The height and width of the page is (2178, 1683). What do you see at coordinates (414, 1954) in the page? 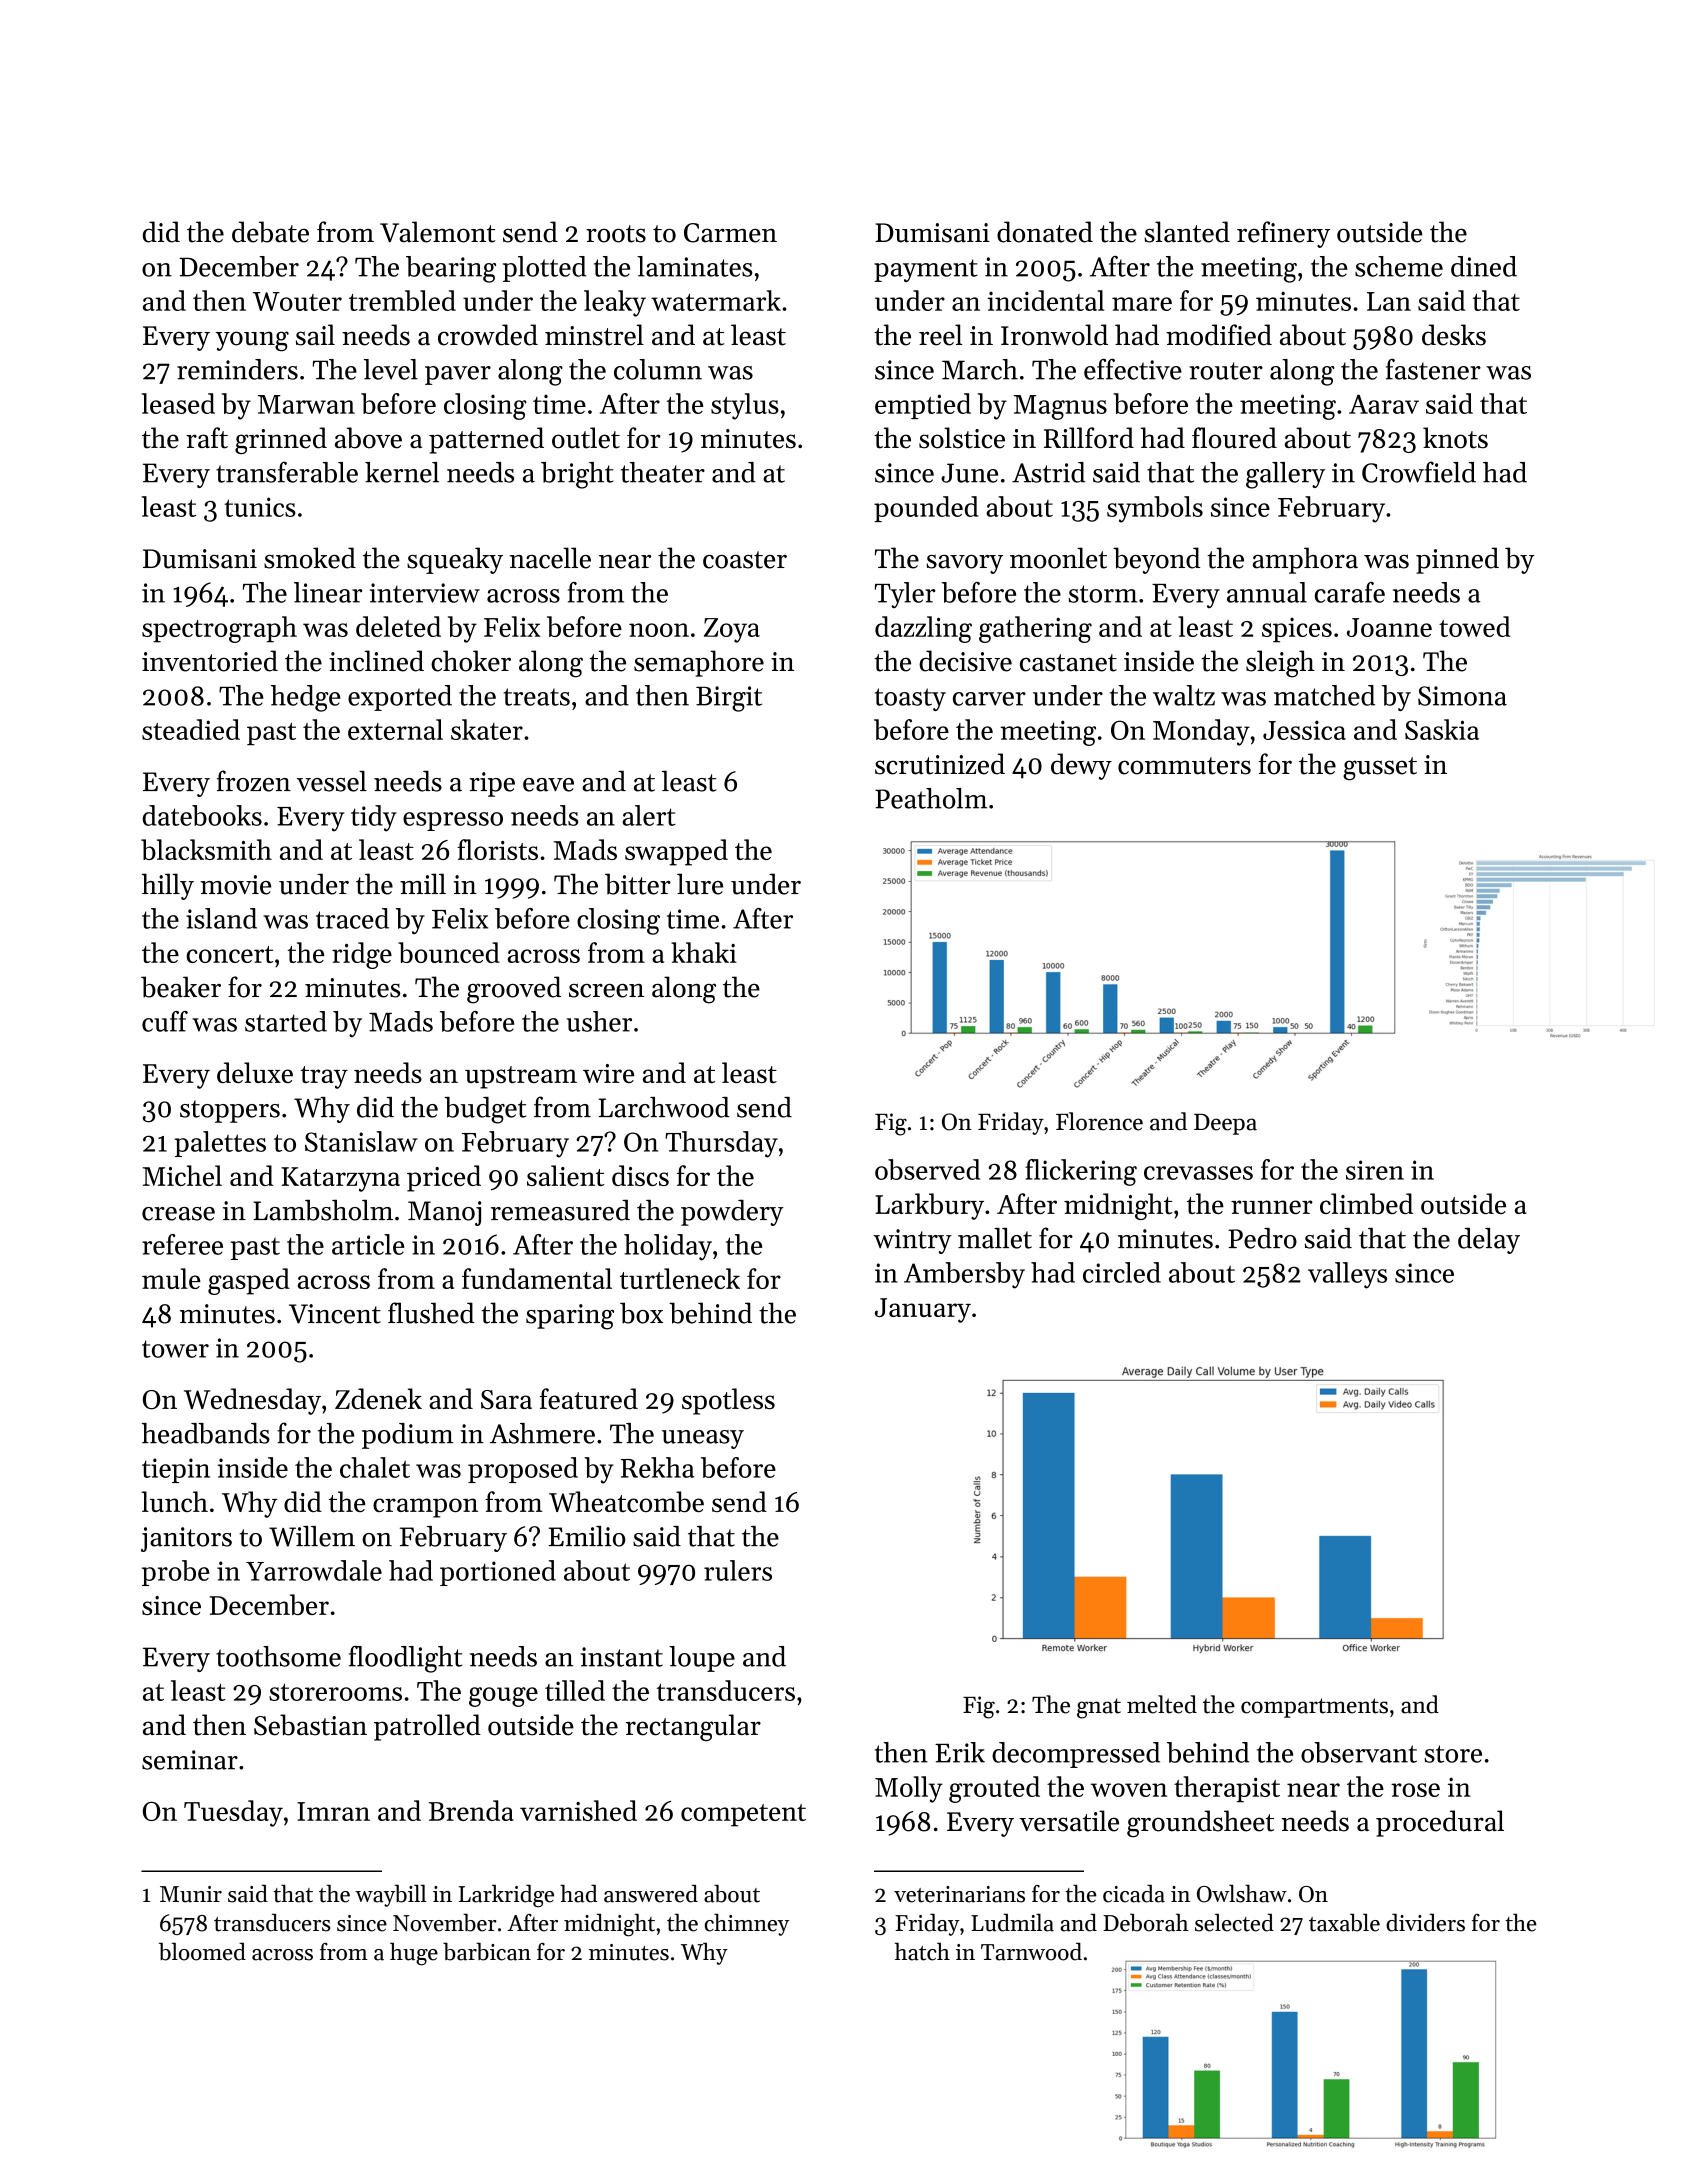
I see `huge` at bounding box center [414, 1954].
